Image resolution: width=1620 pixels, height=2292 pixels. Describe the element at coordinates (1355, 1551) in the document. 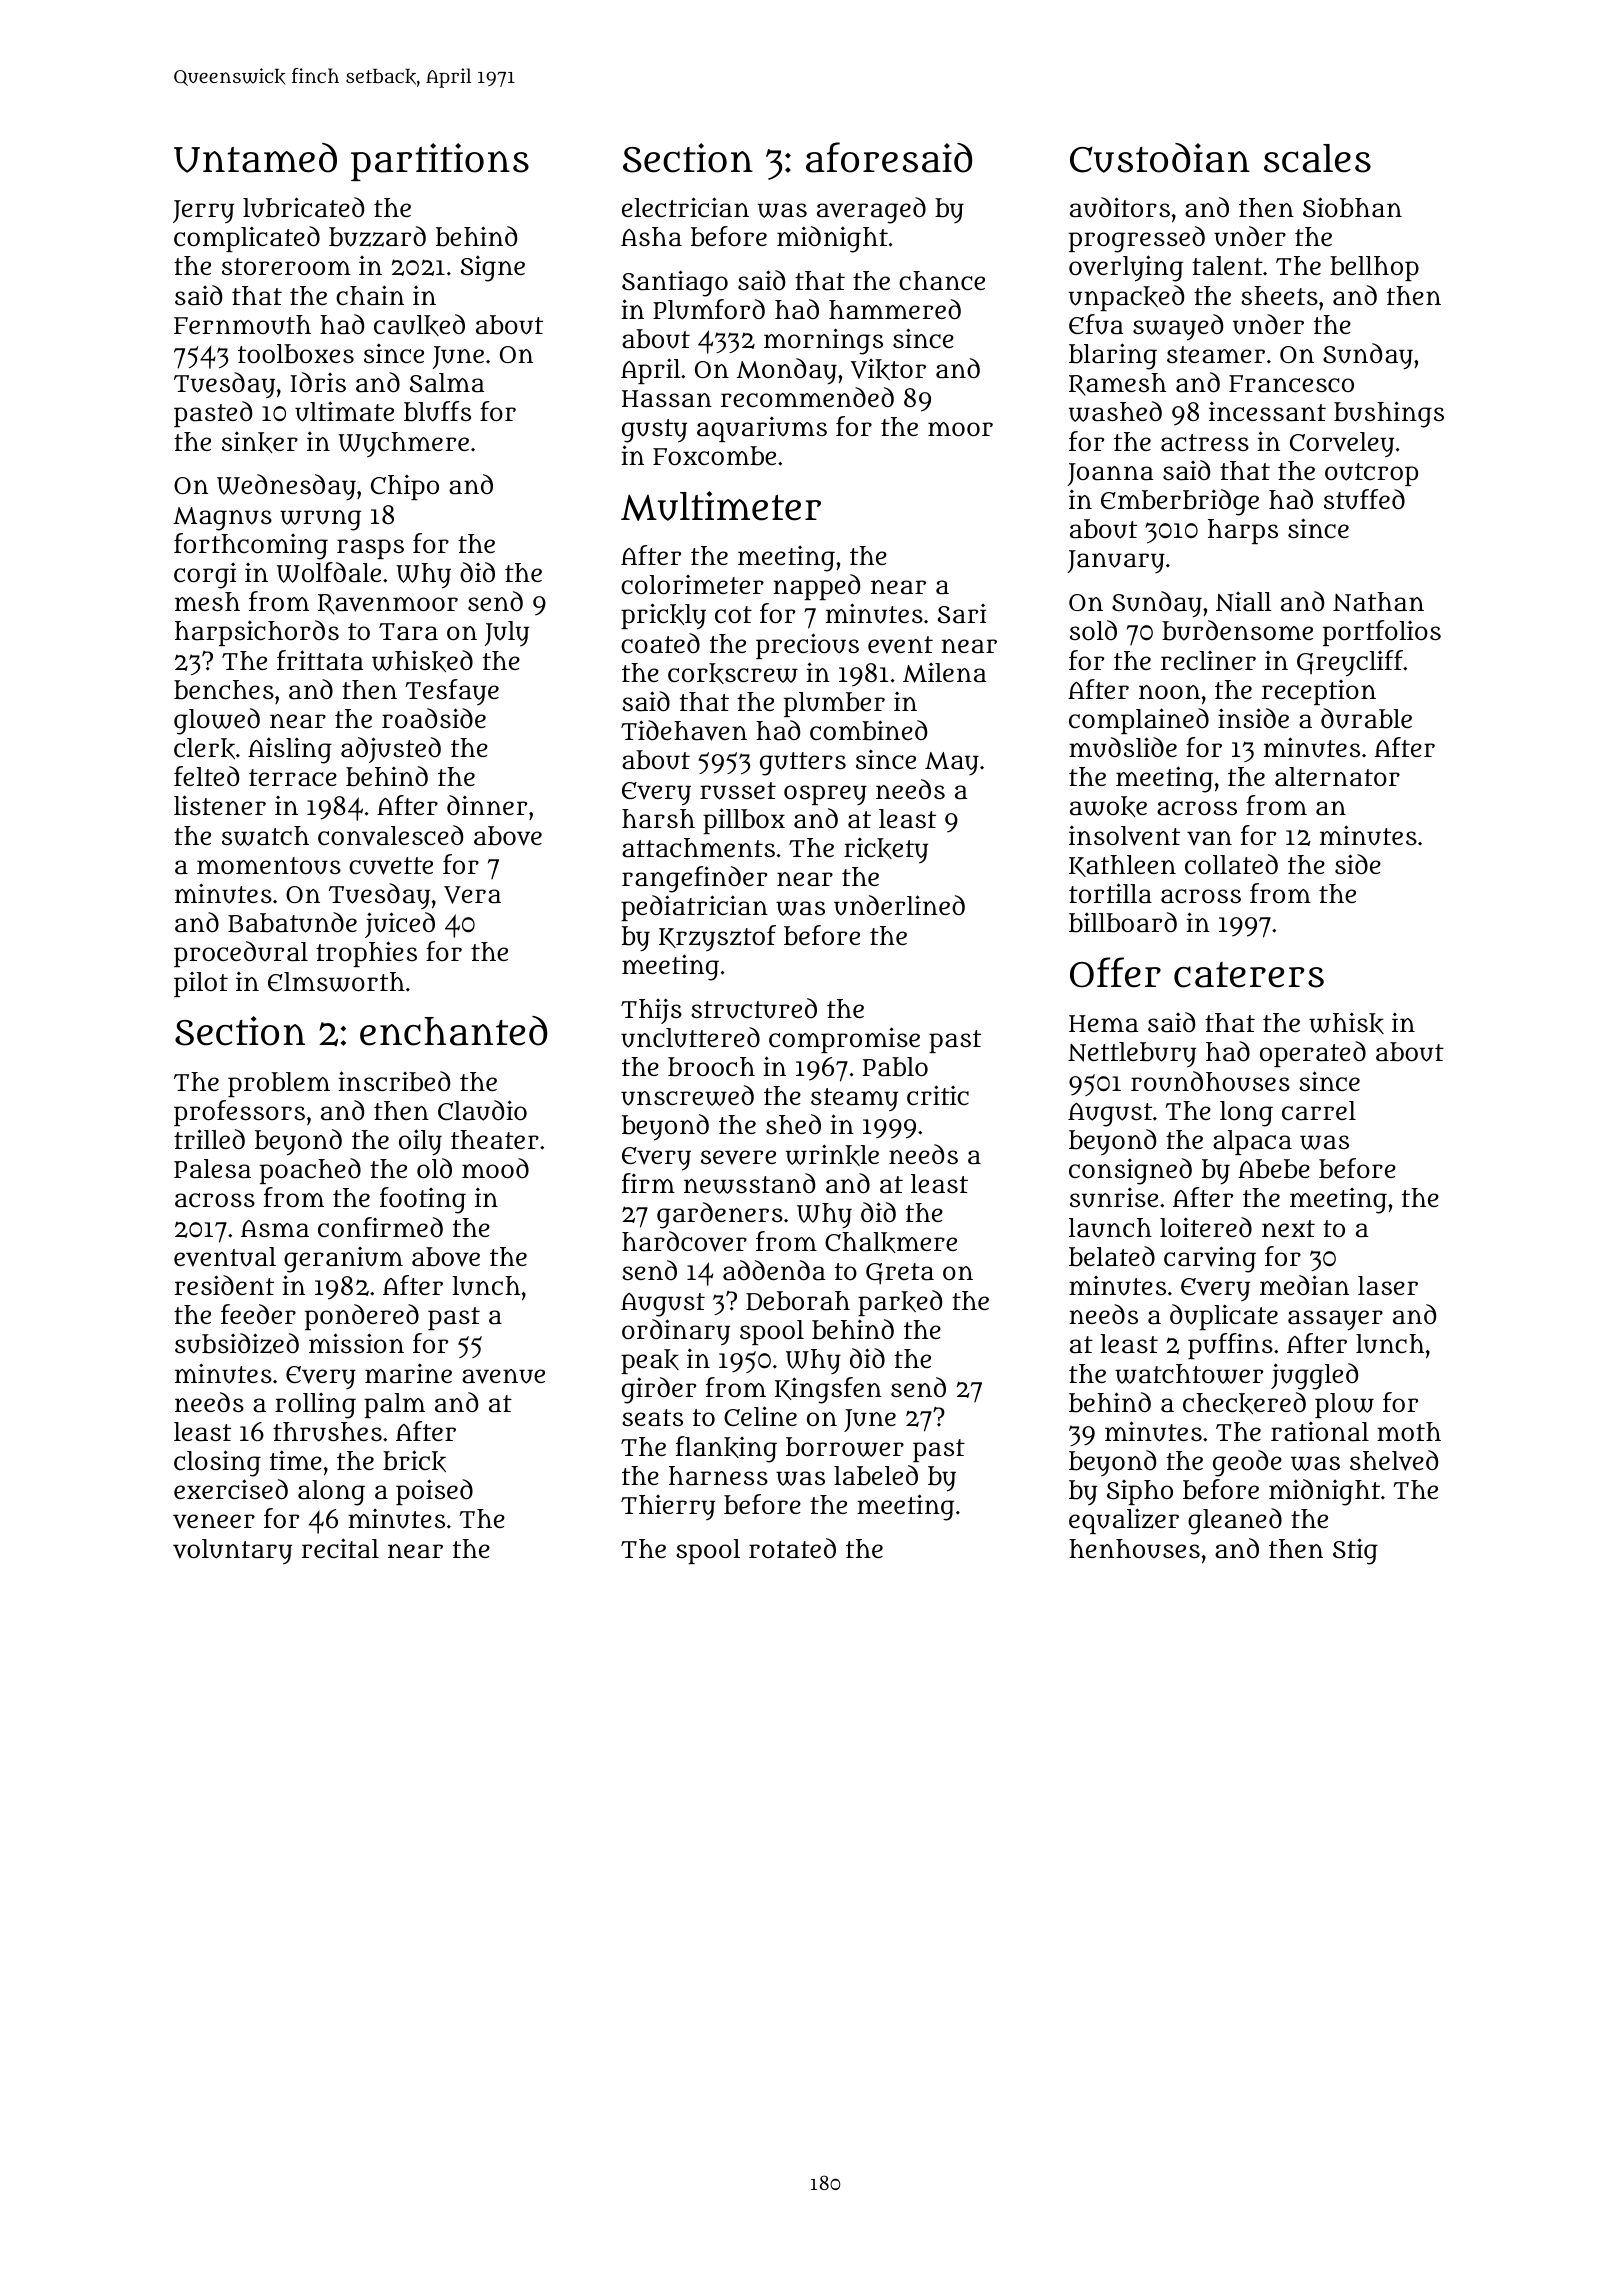

I see `Stig` at that location.
